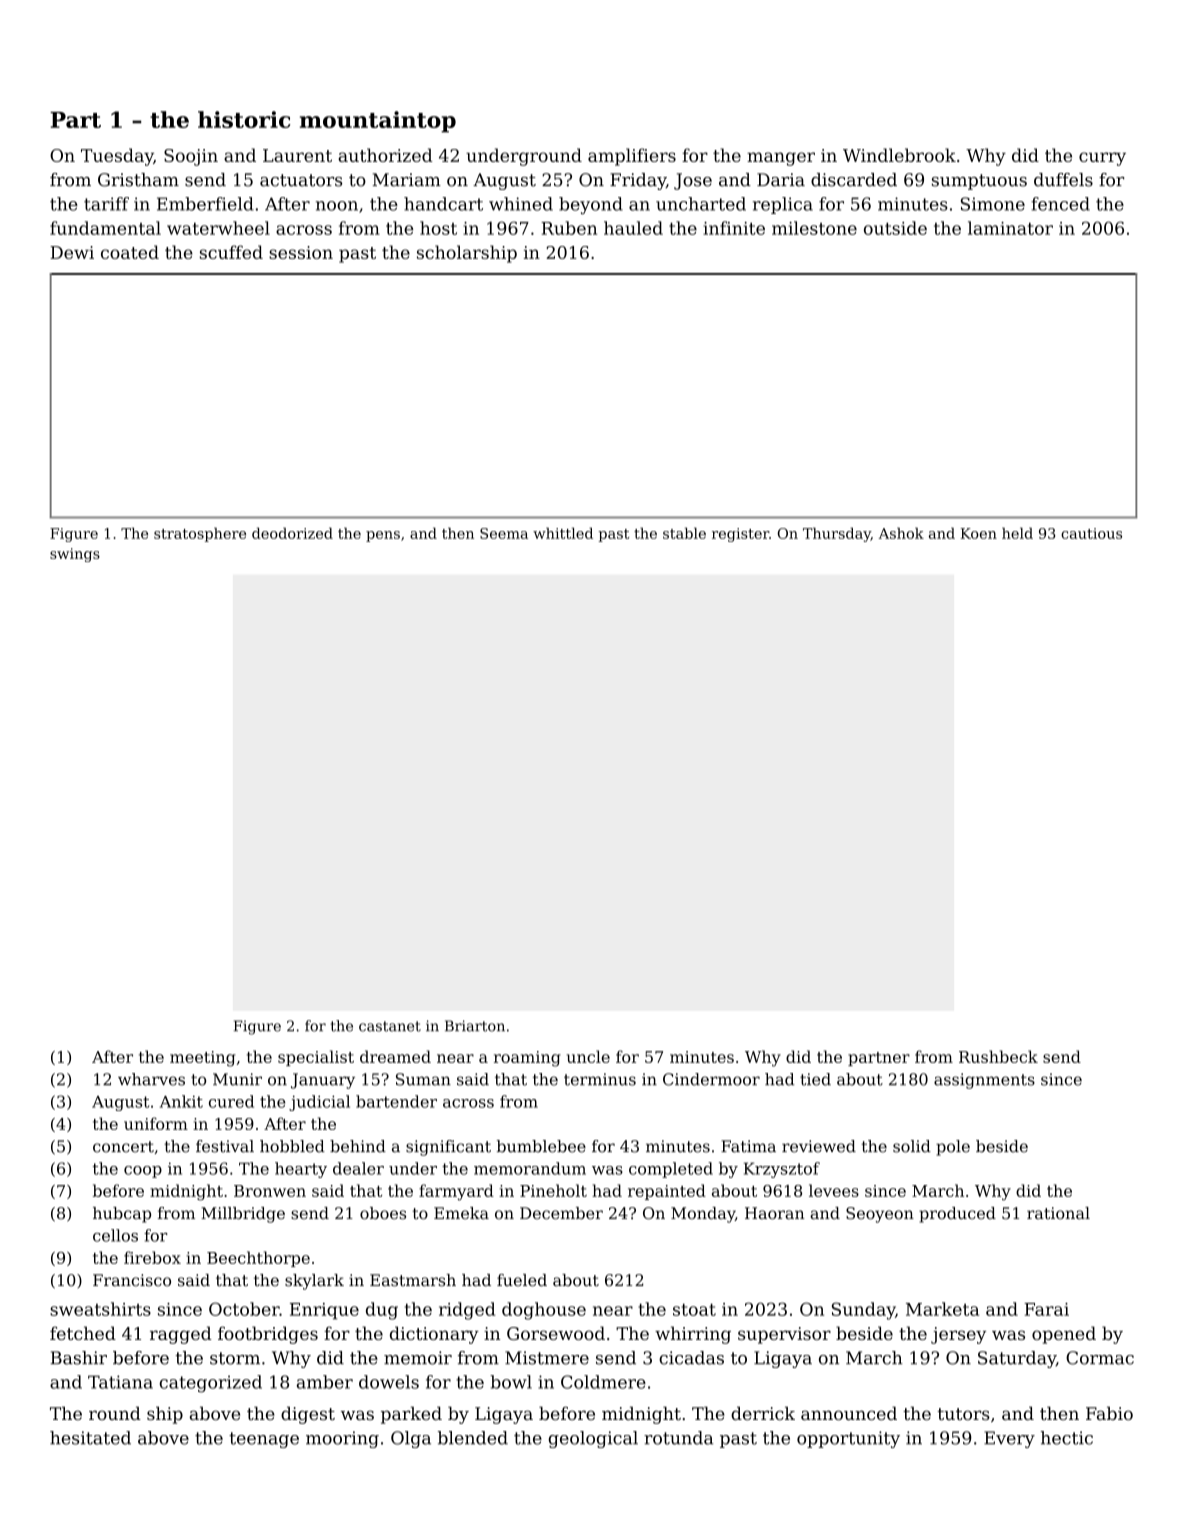 The image size is (1187, 1536). Describe the element at coordinates (264, 1440) in the screenshot. I see `teenage` at that location.
